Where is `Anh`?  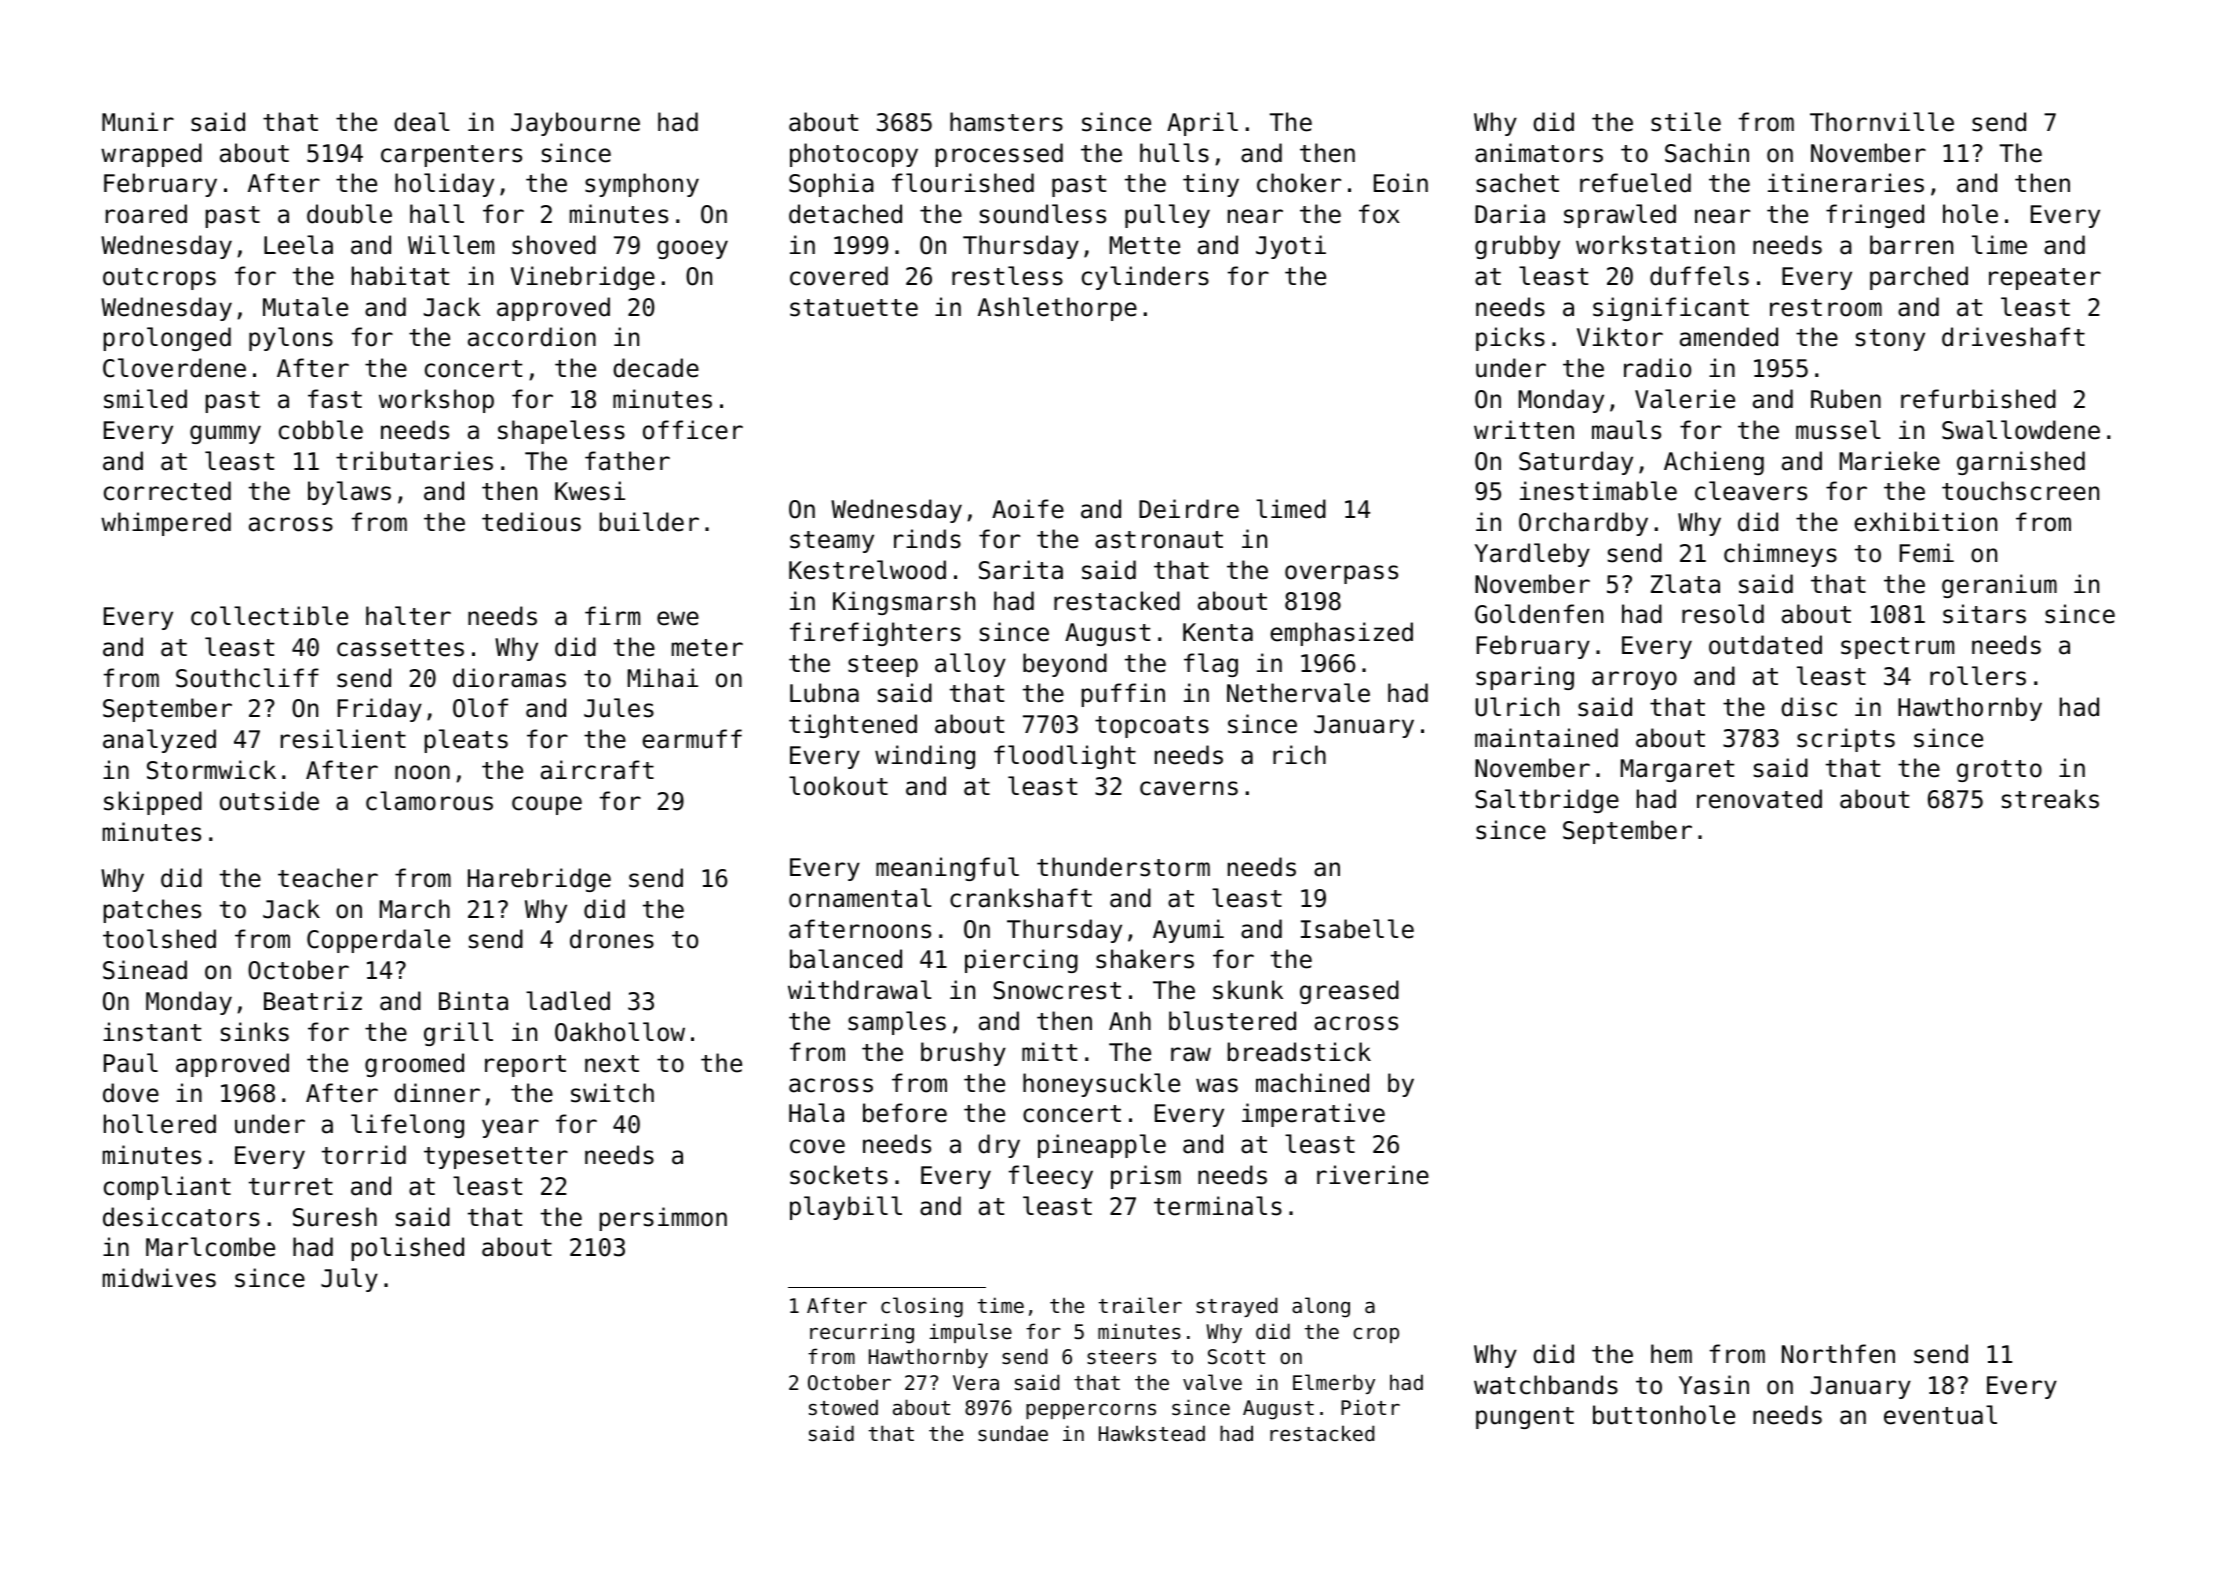
Anh is located at coordinates (1130, 1020).
